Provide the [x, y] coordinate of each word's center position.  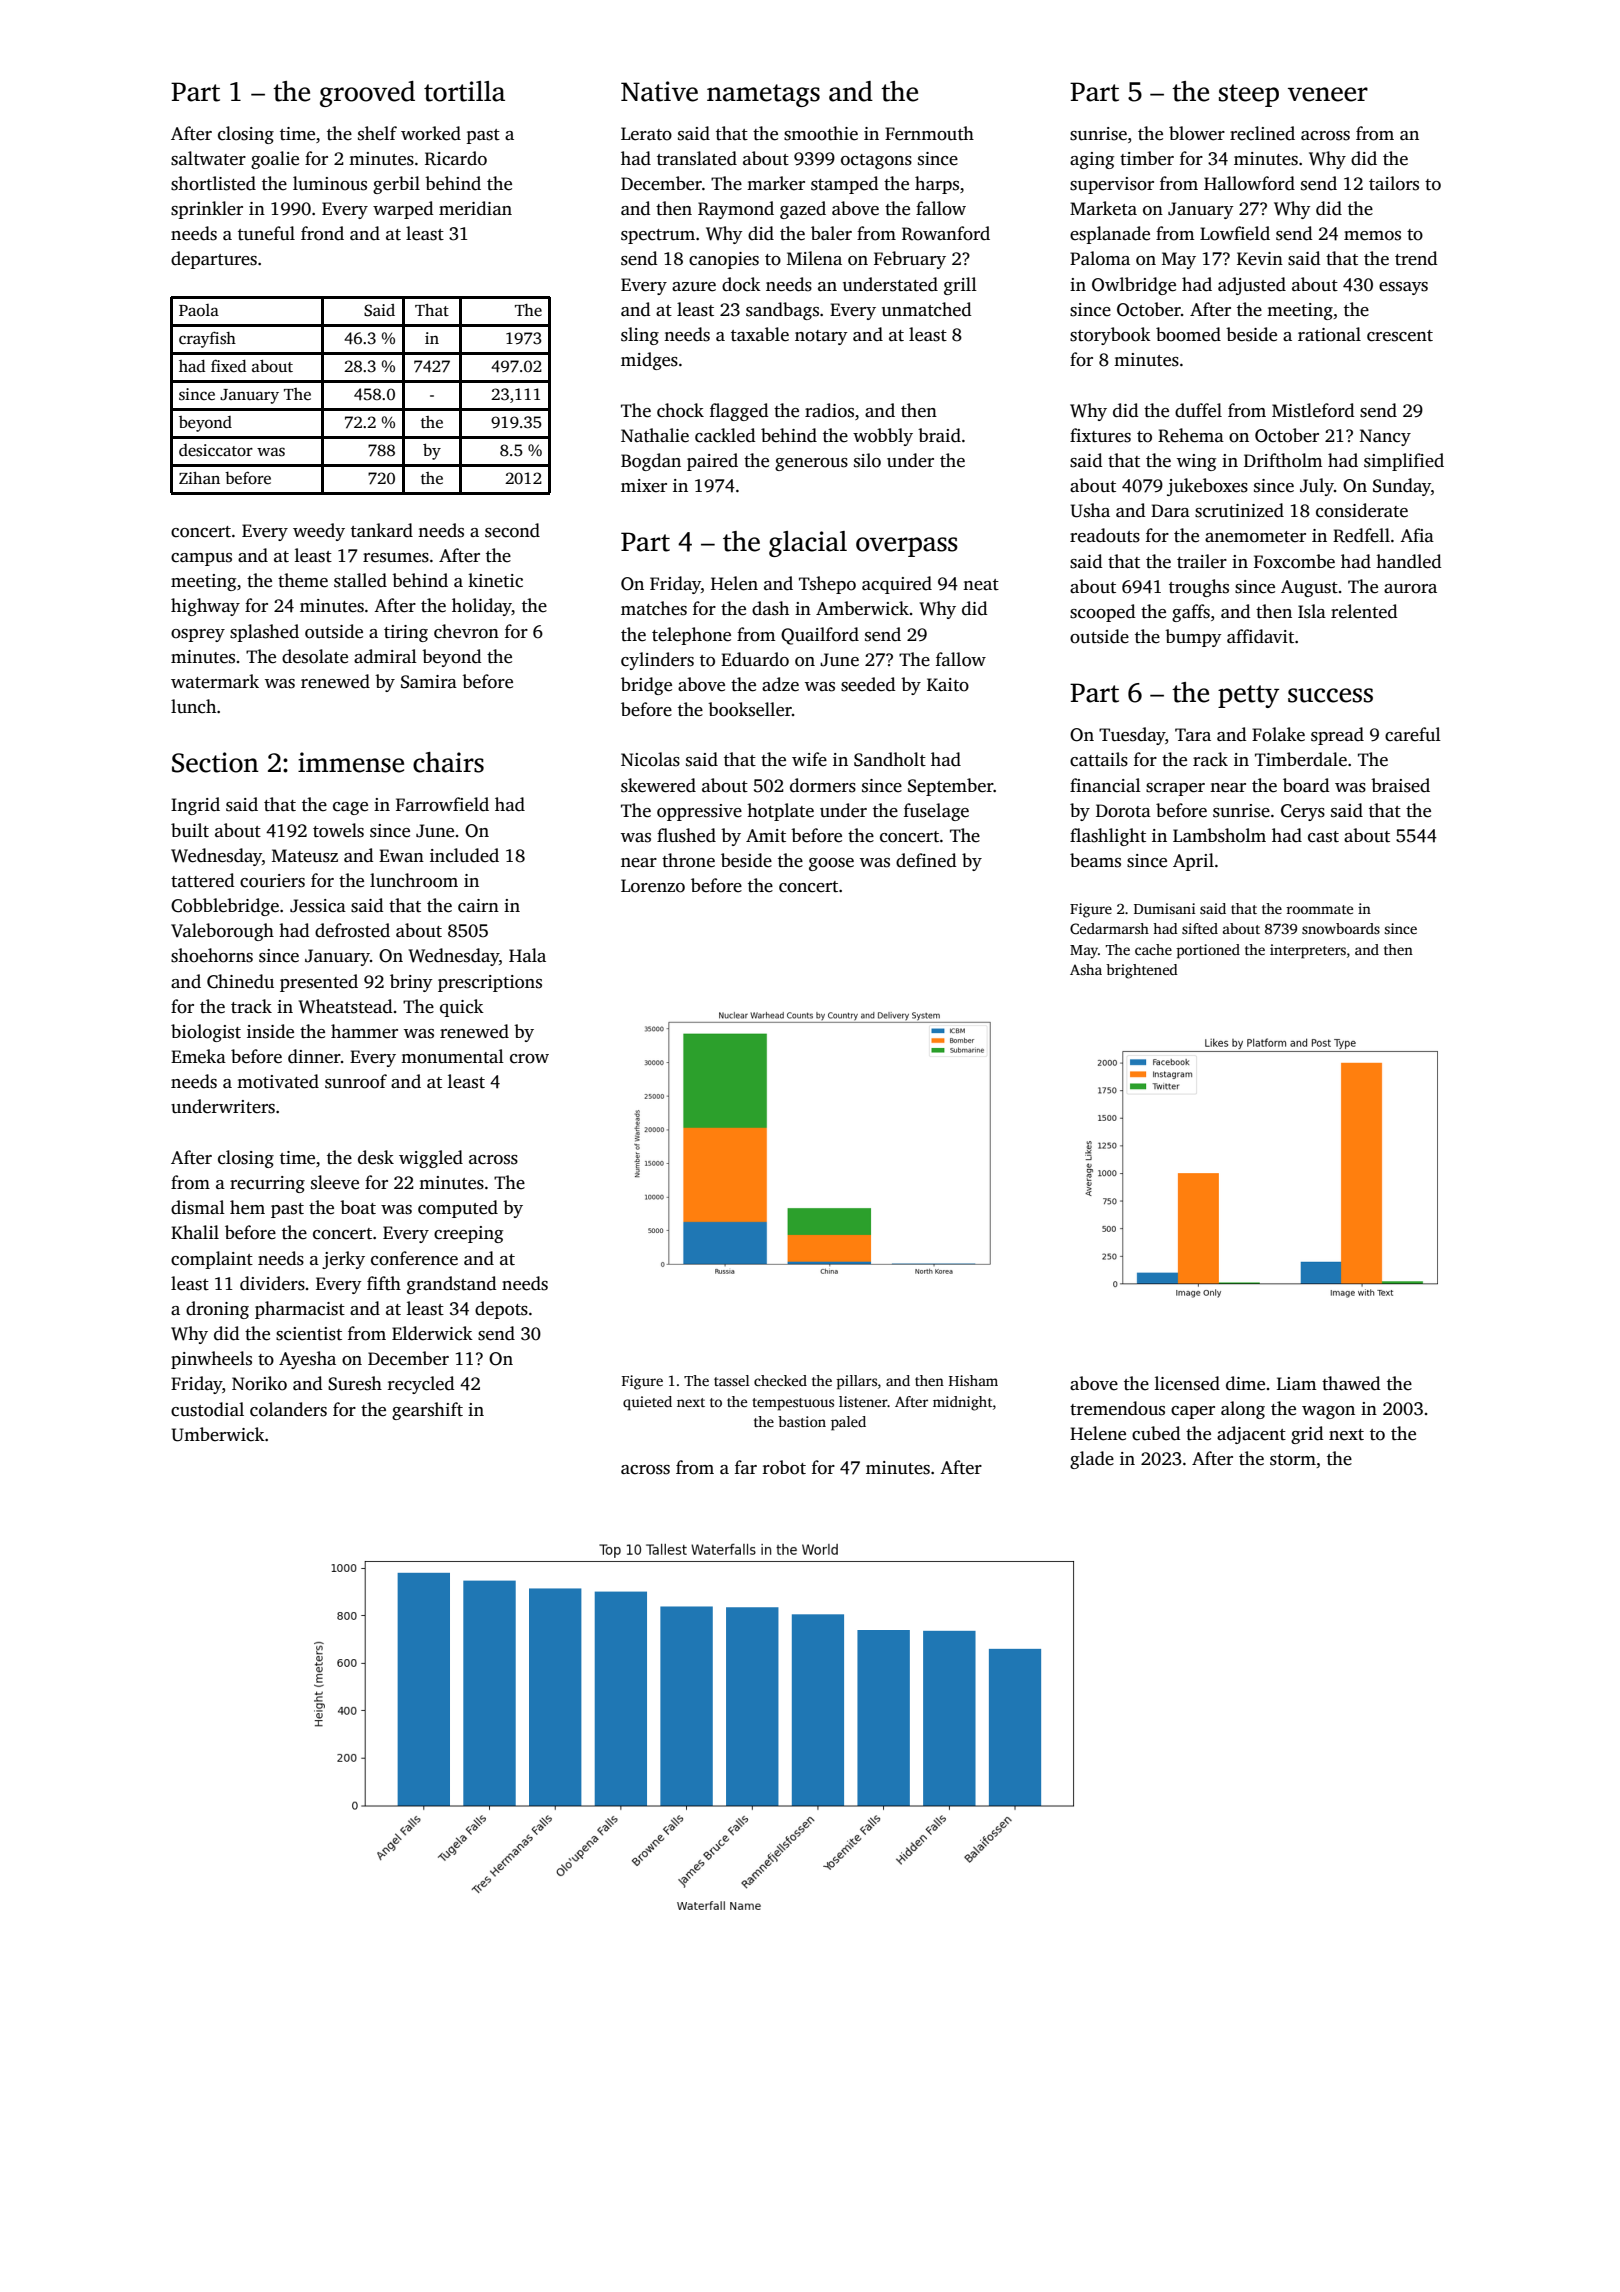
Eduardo [755, 659]
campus [201, 559]
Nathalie [655, 435]
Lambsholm [1219, 835]
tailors [1394, 183]
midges [649, 361]
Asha [1086, 969]
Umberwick [218, 1434]
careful [1413, 734]
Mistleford [1313, 410]
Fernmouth [929, 133]
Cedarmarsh [1109, 928]
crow [529, 1059]
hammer [364, 1031]
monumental [452, 1056]
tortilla [464, 91]
